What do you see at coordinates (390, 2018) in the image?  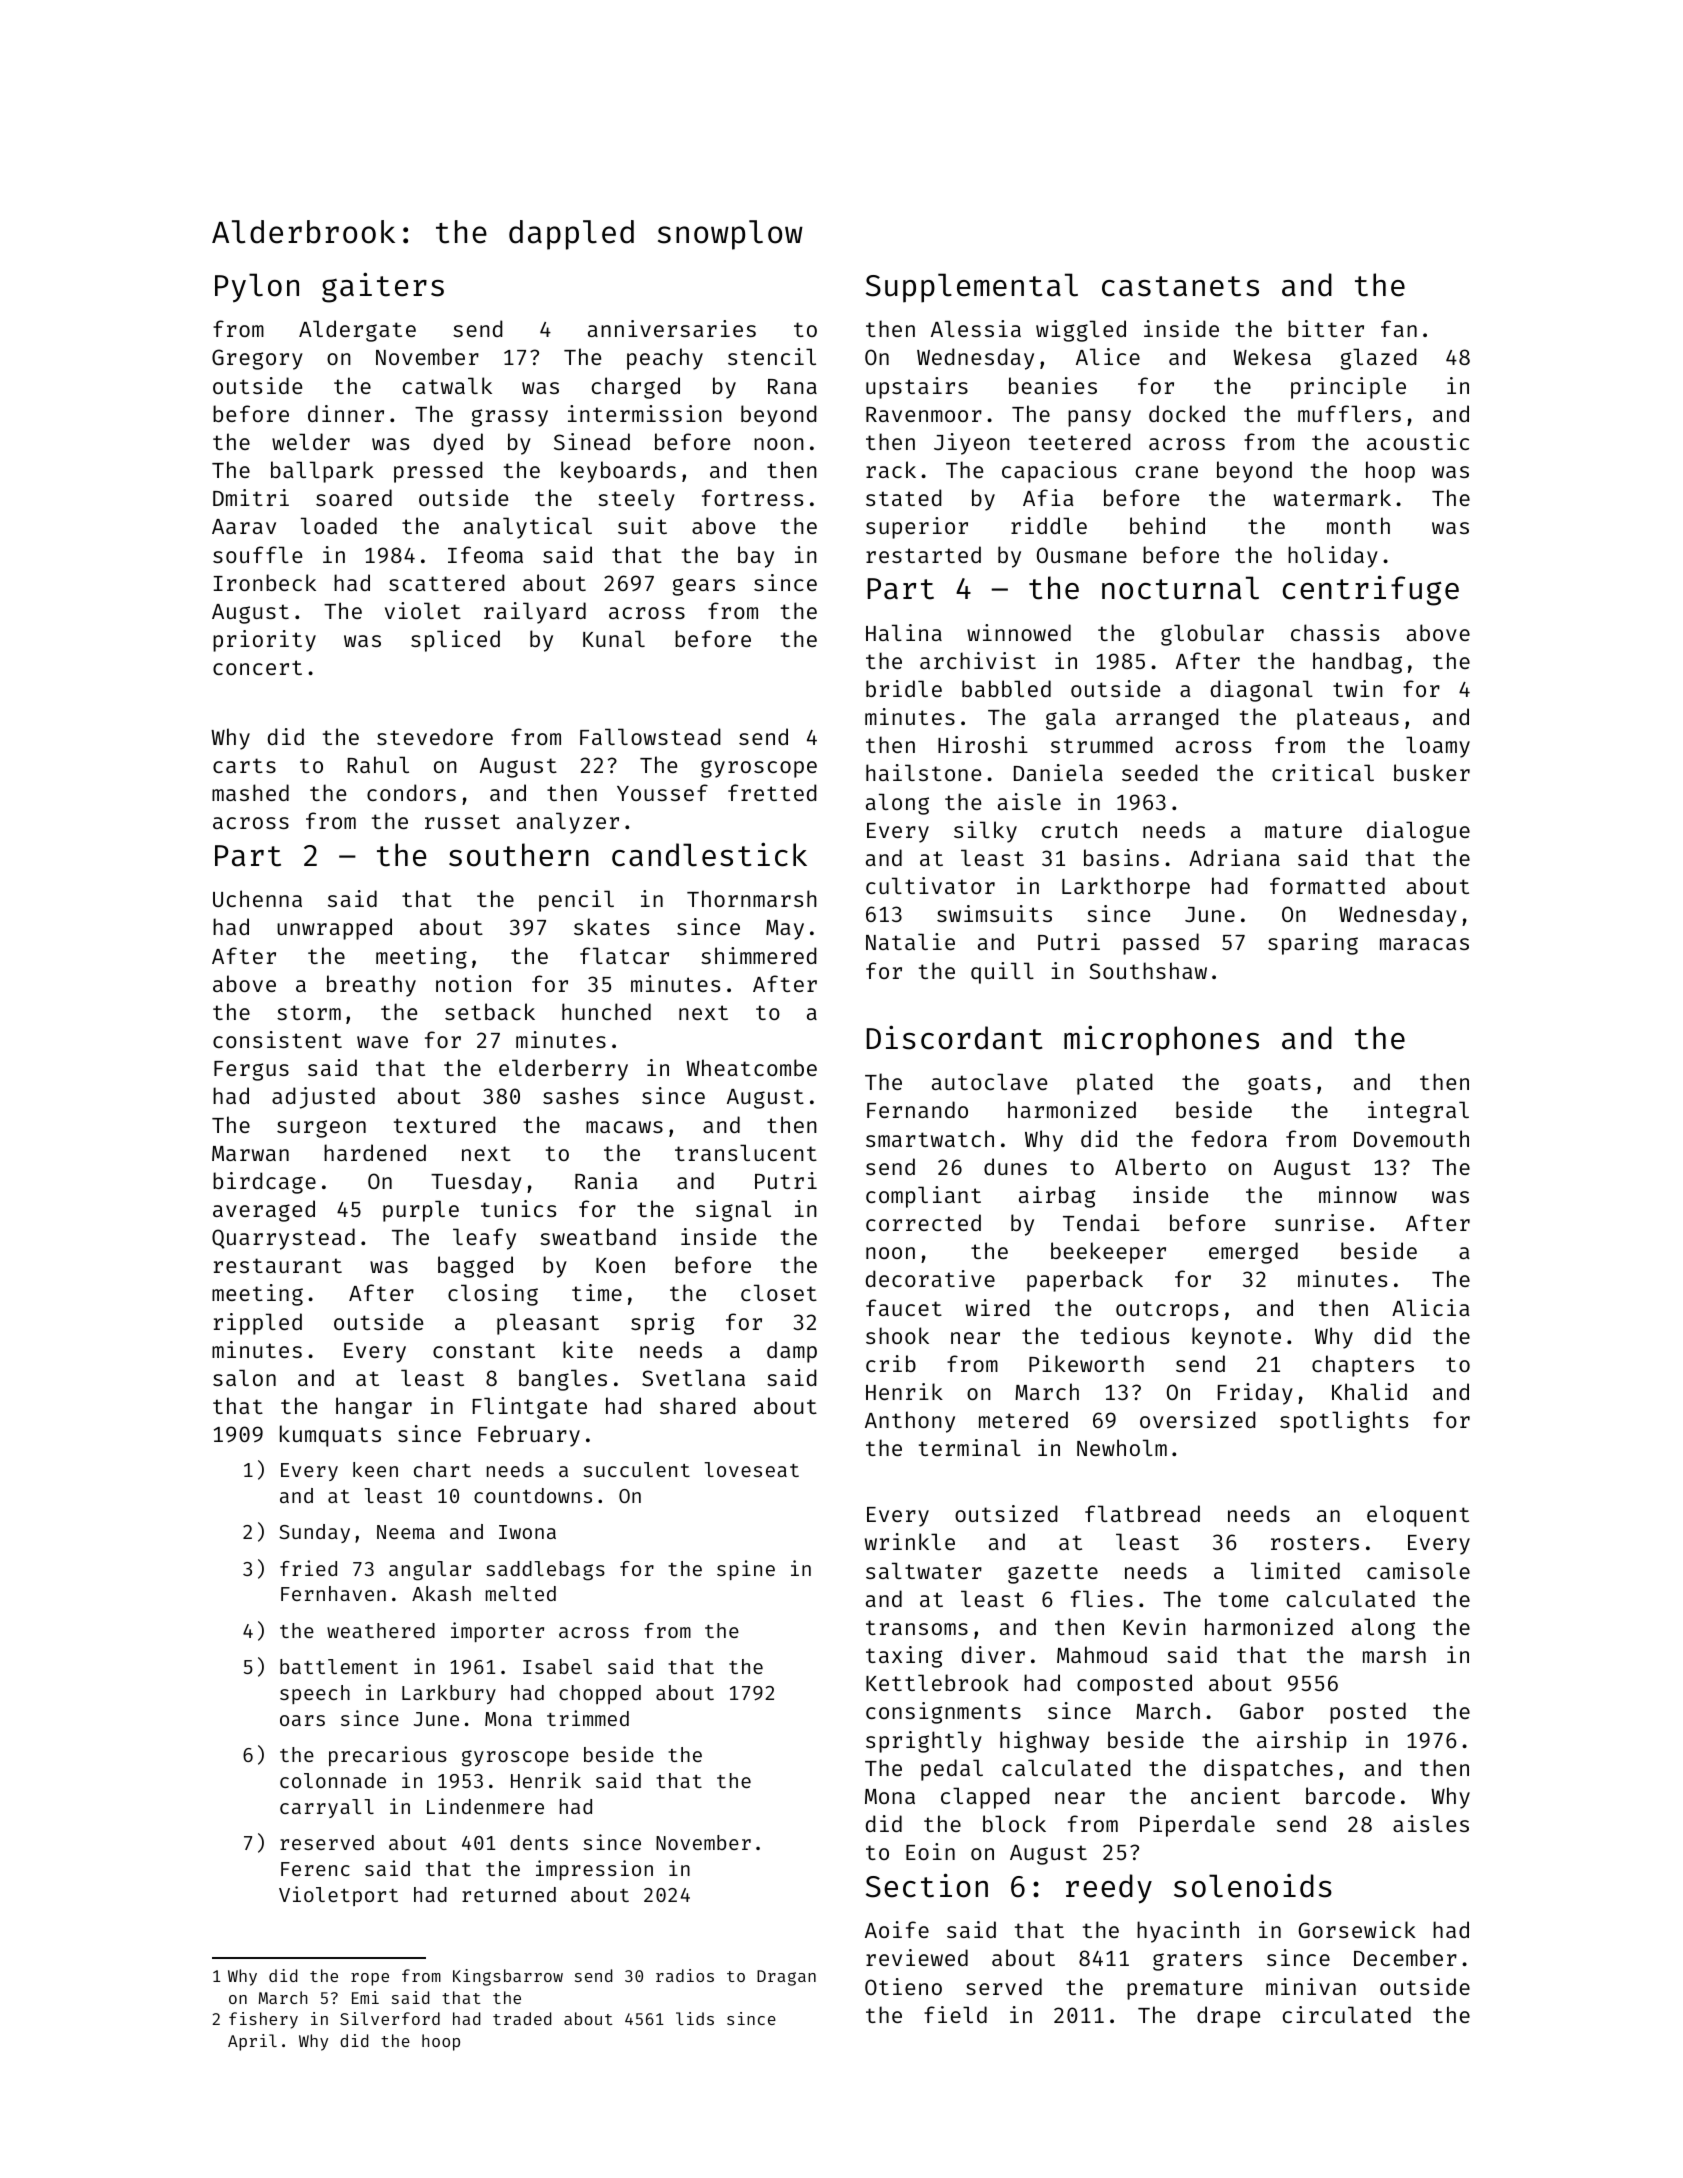 I see `Silverford` at bounding box center [390, 2018].
